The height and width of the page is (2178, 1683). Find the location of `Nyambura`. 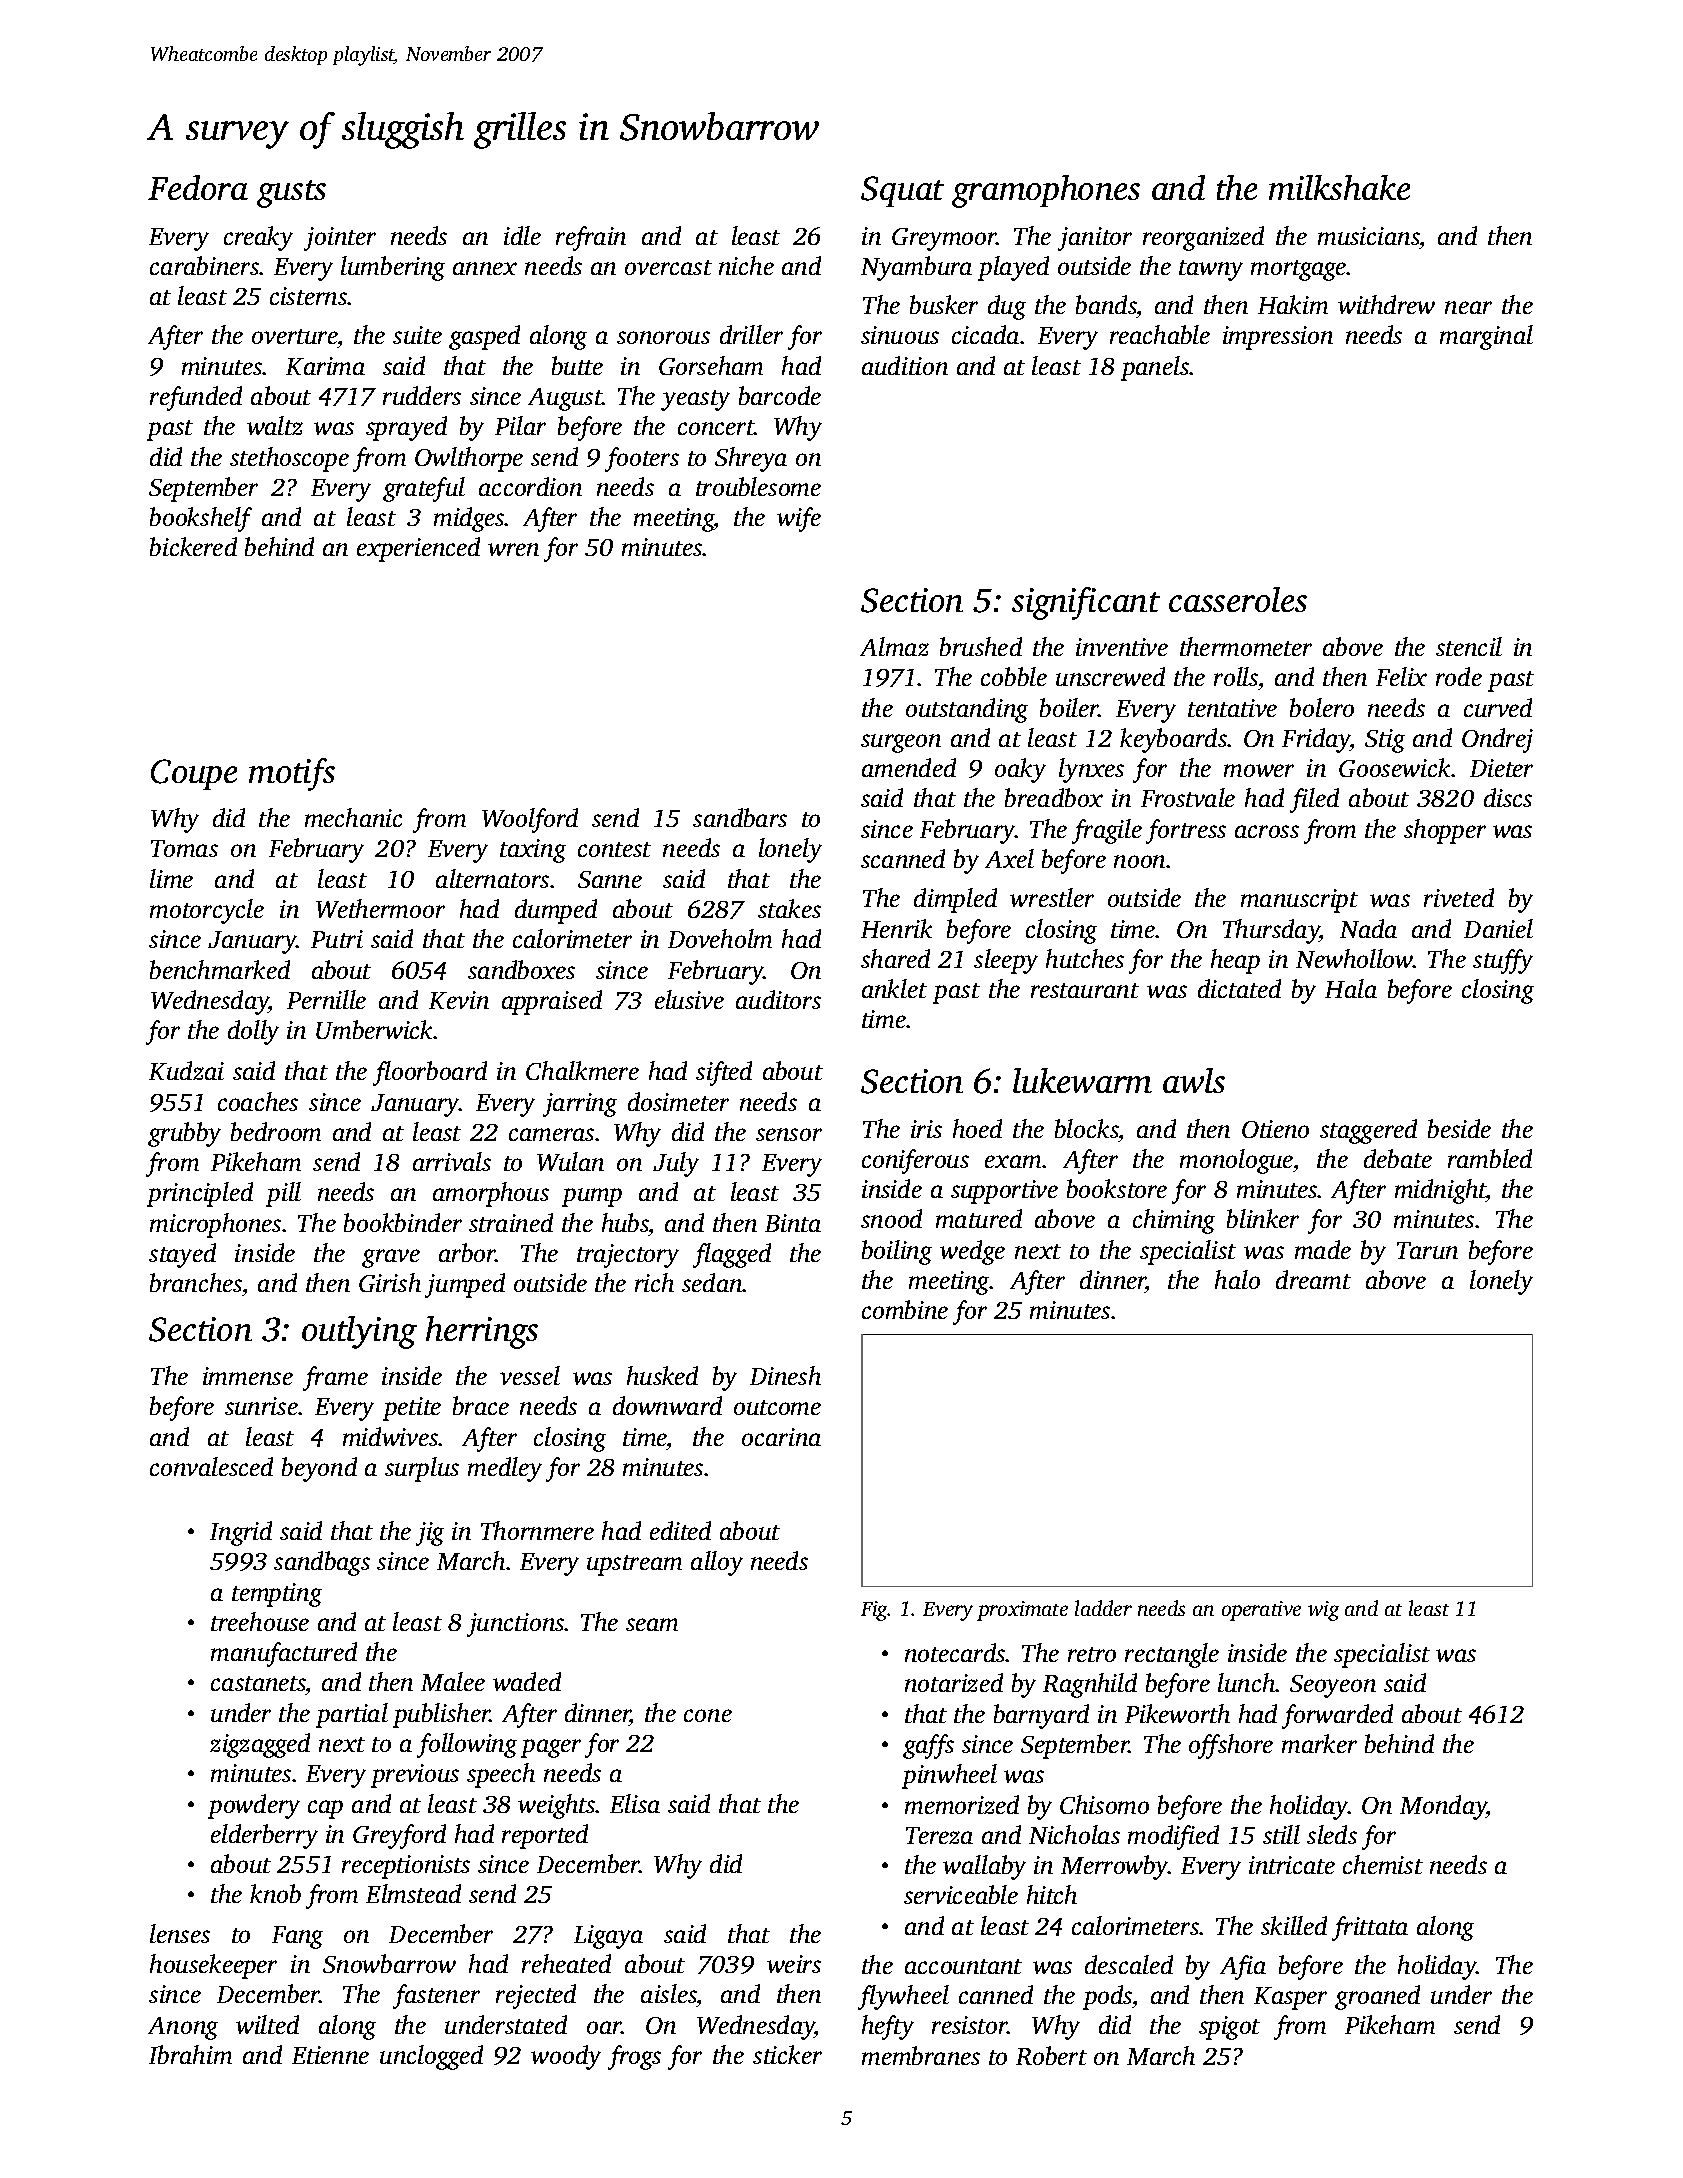

Nyambura is located at coordinates (916, 268).
